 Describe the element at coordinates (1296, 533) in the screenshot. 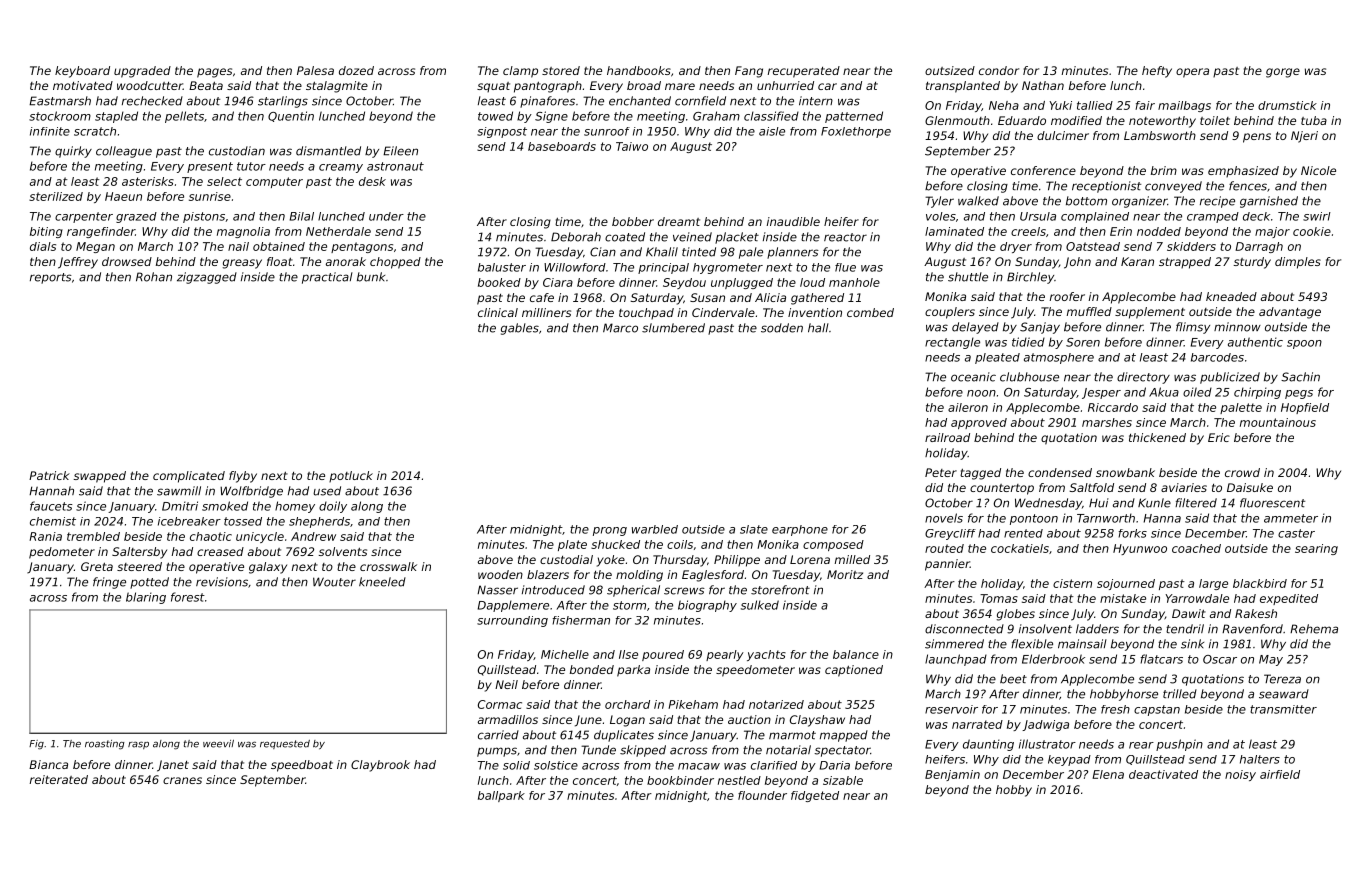

I see `caster` at that location.
